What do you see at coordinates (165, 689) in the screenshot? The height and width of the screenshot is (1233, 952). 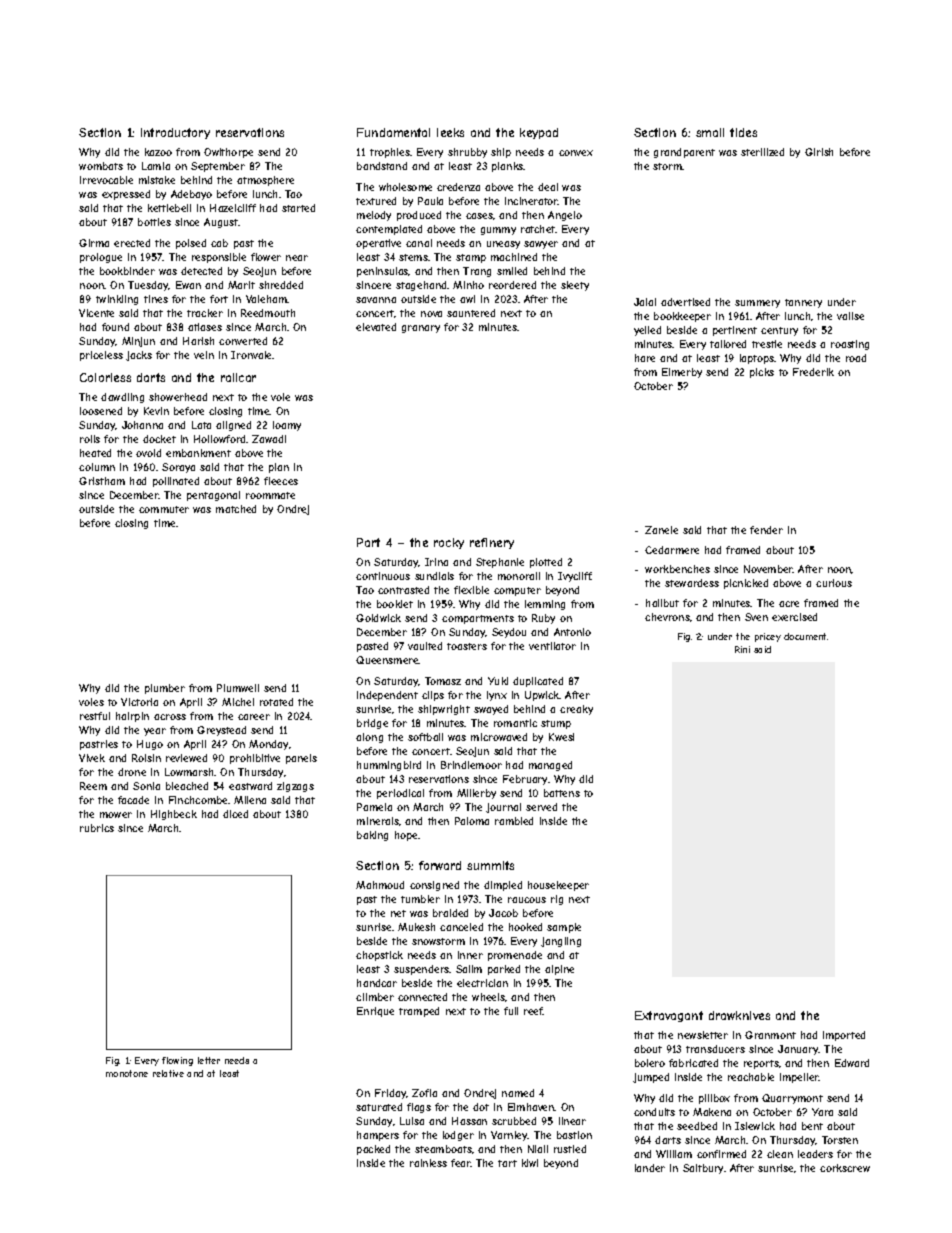 I see `plumber` at bounding box center [165, 689].
